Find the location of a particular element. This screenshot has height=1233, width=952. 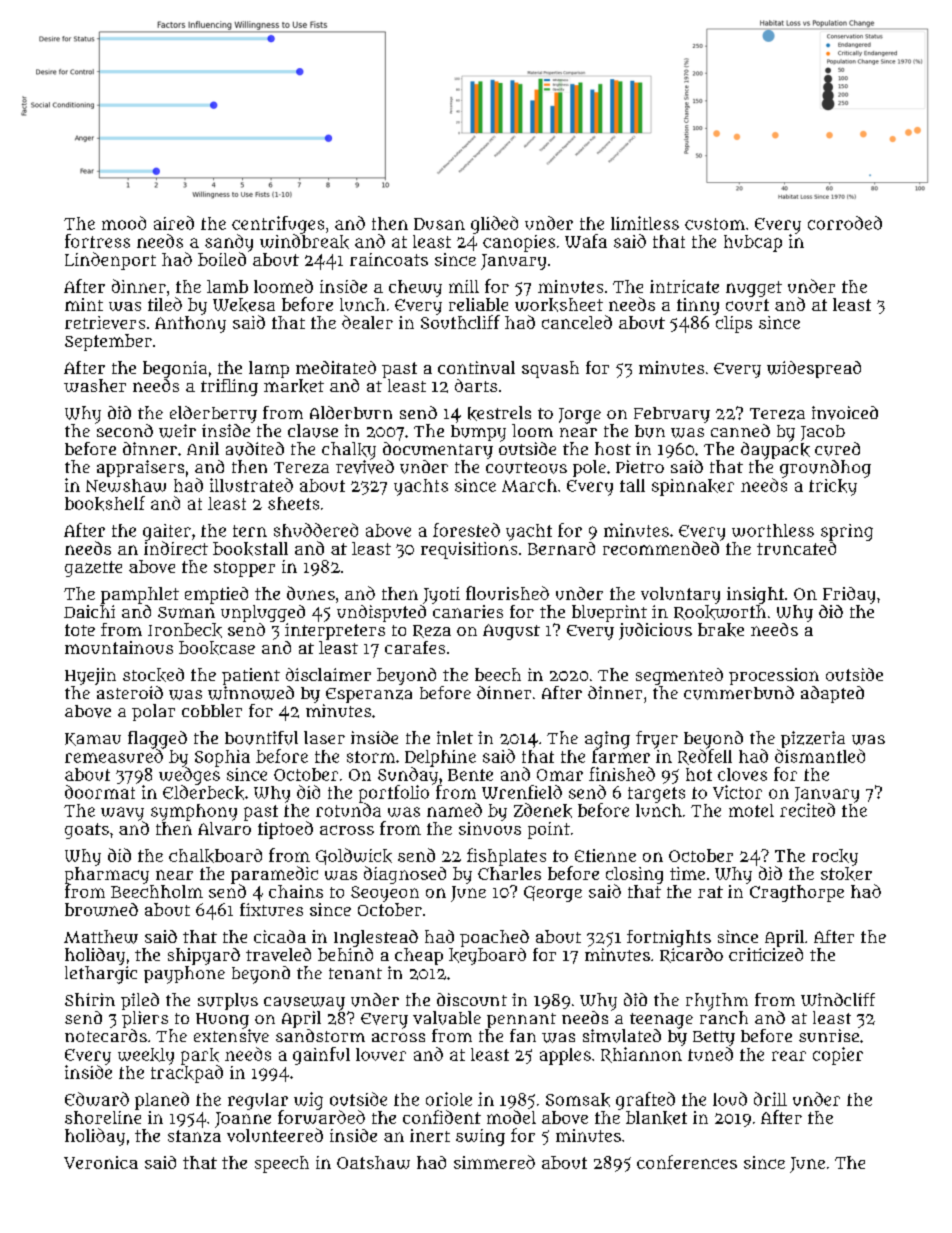

tiled is located at coordinates (165, 304).
